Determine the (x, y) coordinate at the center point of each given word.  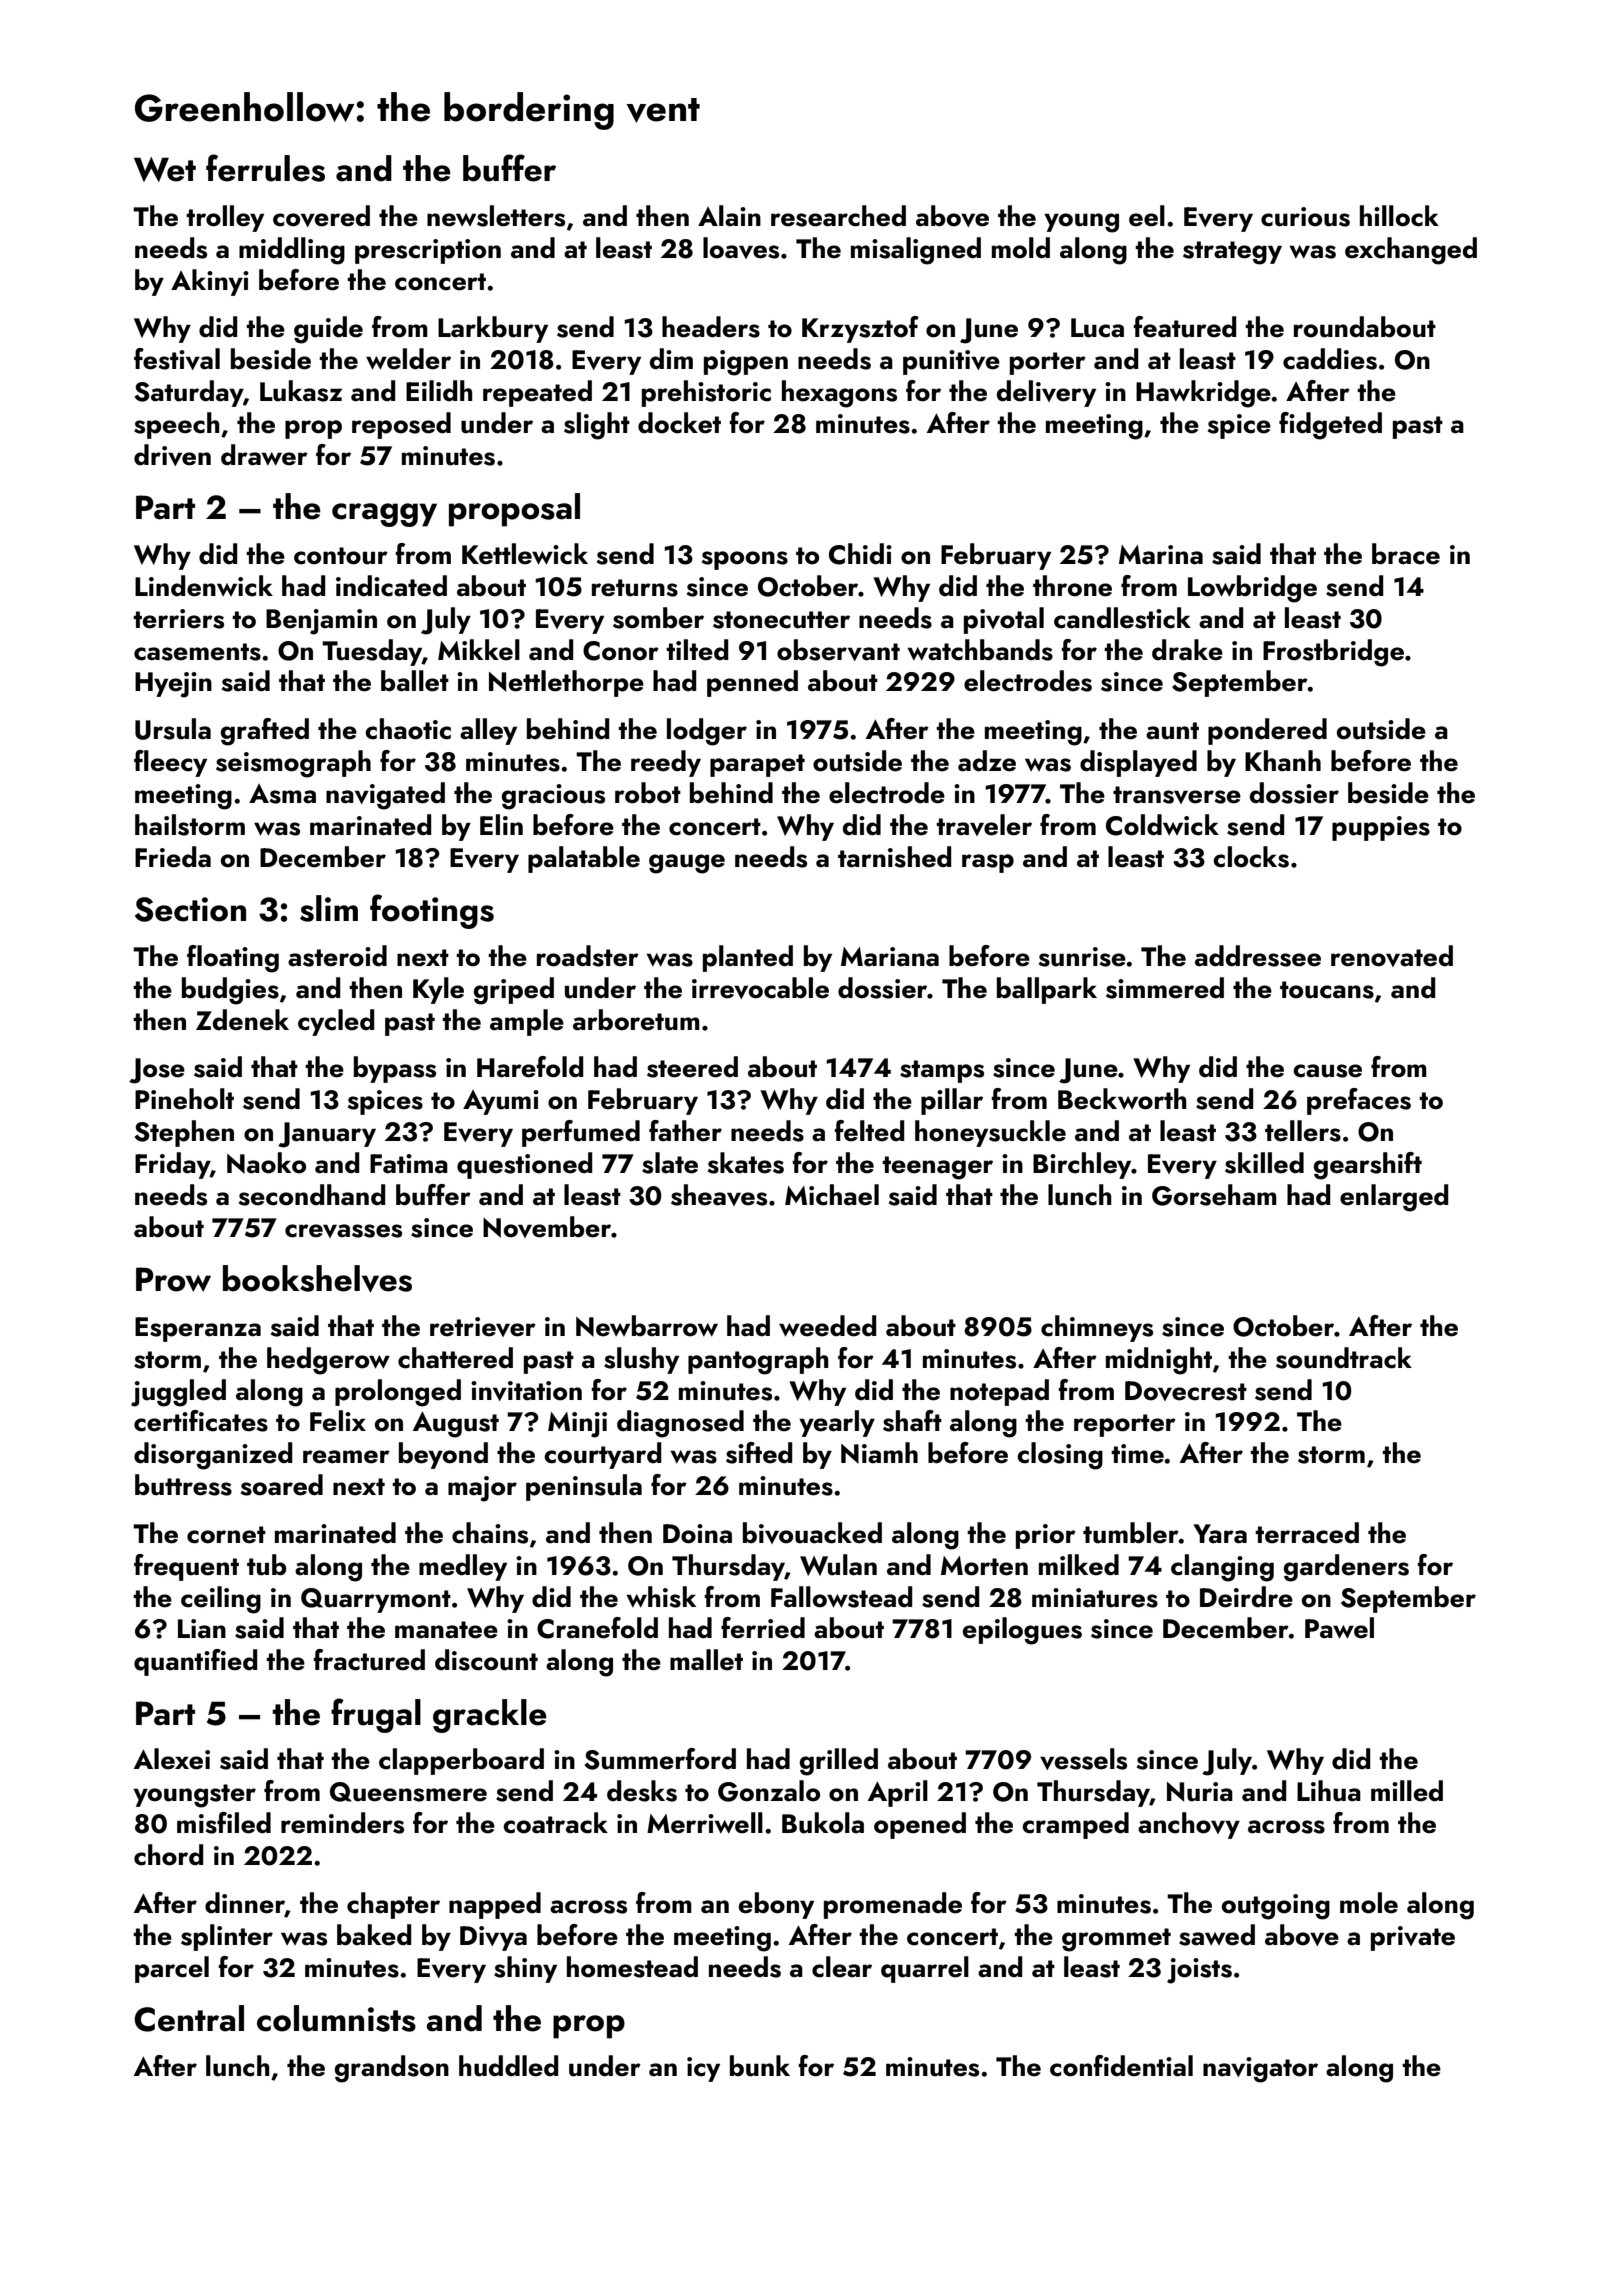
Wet (165, 169)
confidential (1121, 2066)
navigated (385, 796)
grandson (392, 2069)
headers (711, 327)
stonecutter (781, 620)
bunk (760, 2066)
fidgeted (1330, 426)
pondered (1267, 731)
